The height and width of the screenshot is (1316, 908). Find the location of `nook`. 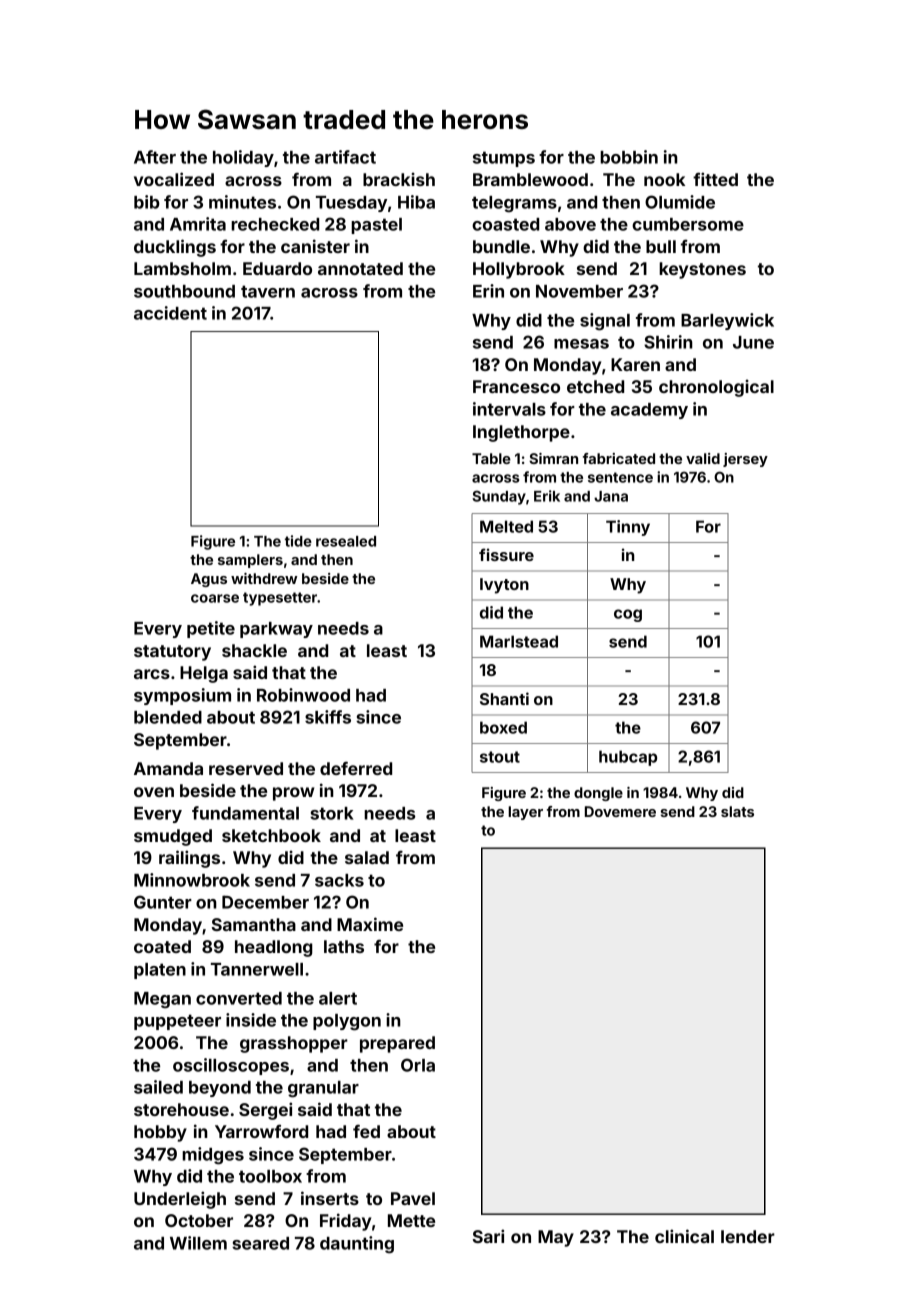

nook is located at coordinates (664, 179).
